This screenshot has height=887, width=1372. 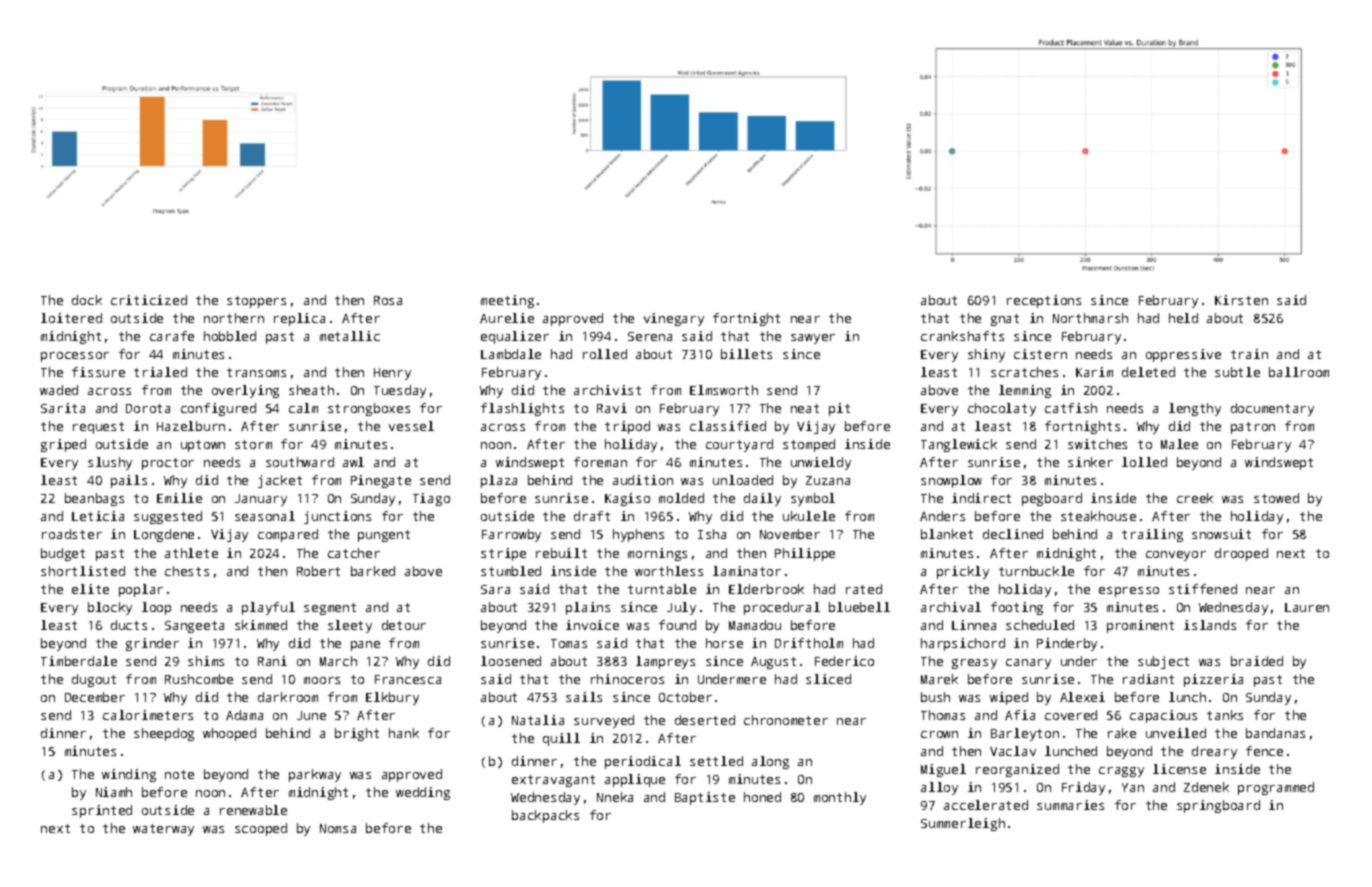 What do you see at coordinates (545, 816) in the screenshot?
I see `backpacks` at bounding box center [545, 816].
